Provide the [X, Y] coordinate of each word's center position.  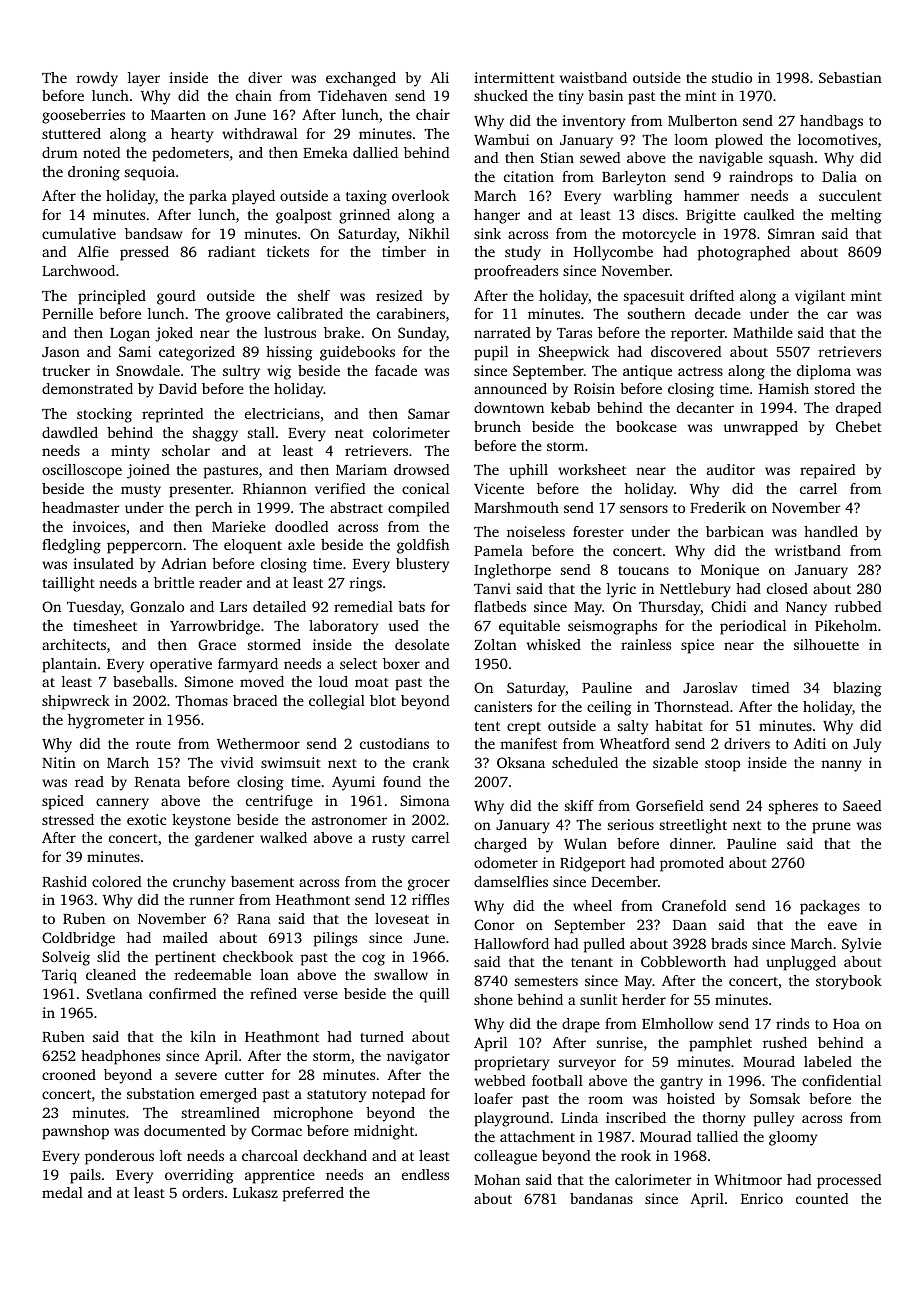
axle [301, 544]
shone [493, 999]
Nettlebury [695, 590]
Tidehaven [352, 95]
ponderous [119, 1157]
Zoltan [495, 644]
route [153, 744]
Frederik [718, 507]
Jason [61, 352]
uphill [528, 471]
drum [60, 152]
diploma [824, 372]
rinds [792, 1023]
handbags [831, 122]
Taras [574, 333]
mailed [185, 937]
